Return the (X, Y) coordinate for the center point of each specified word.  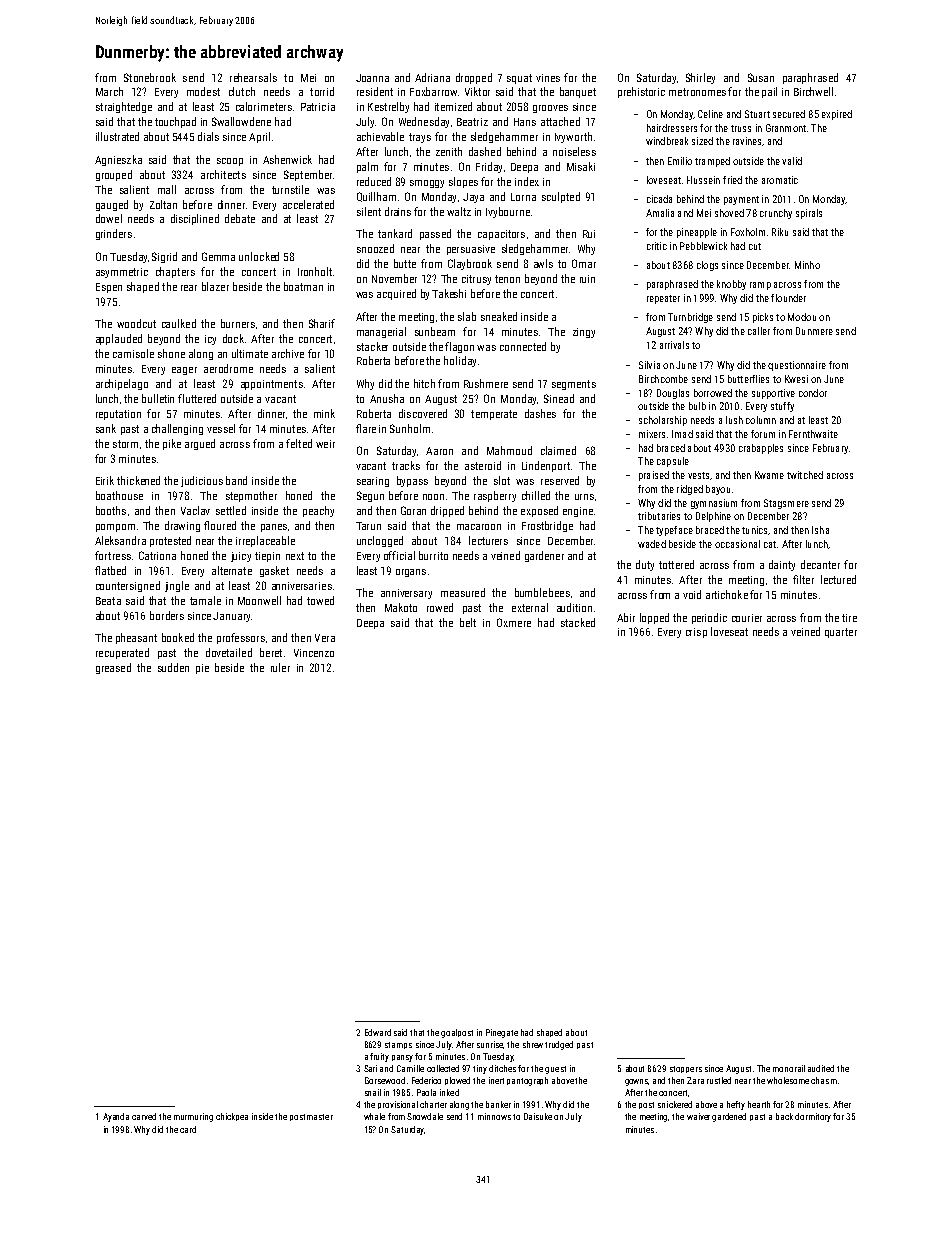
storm (125, 444)
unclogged (380, 541)
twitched (805, 475)
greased (113, 668)
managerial (381, 332)
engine (578, 512)
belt (468, 622)
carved (144, 1116)
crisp (696, 633)
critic (657, 246)
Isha (820, 530)
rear (189, 288)
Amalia (660, 213)
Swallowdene (241, 121)
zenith (449, 151)
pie (202, 669)
